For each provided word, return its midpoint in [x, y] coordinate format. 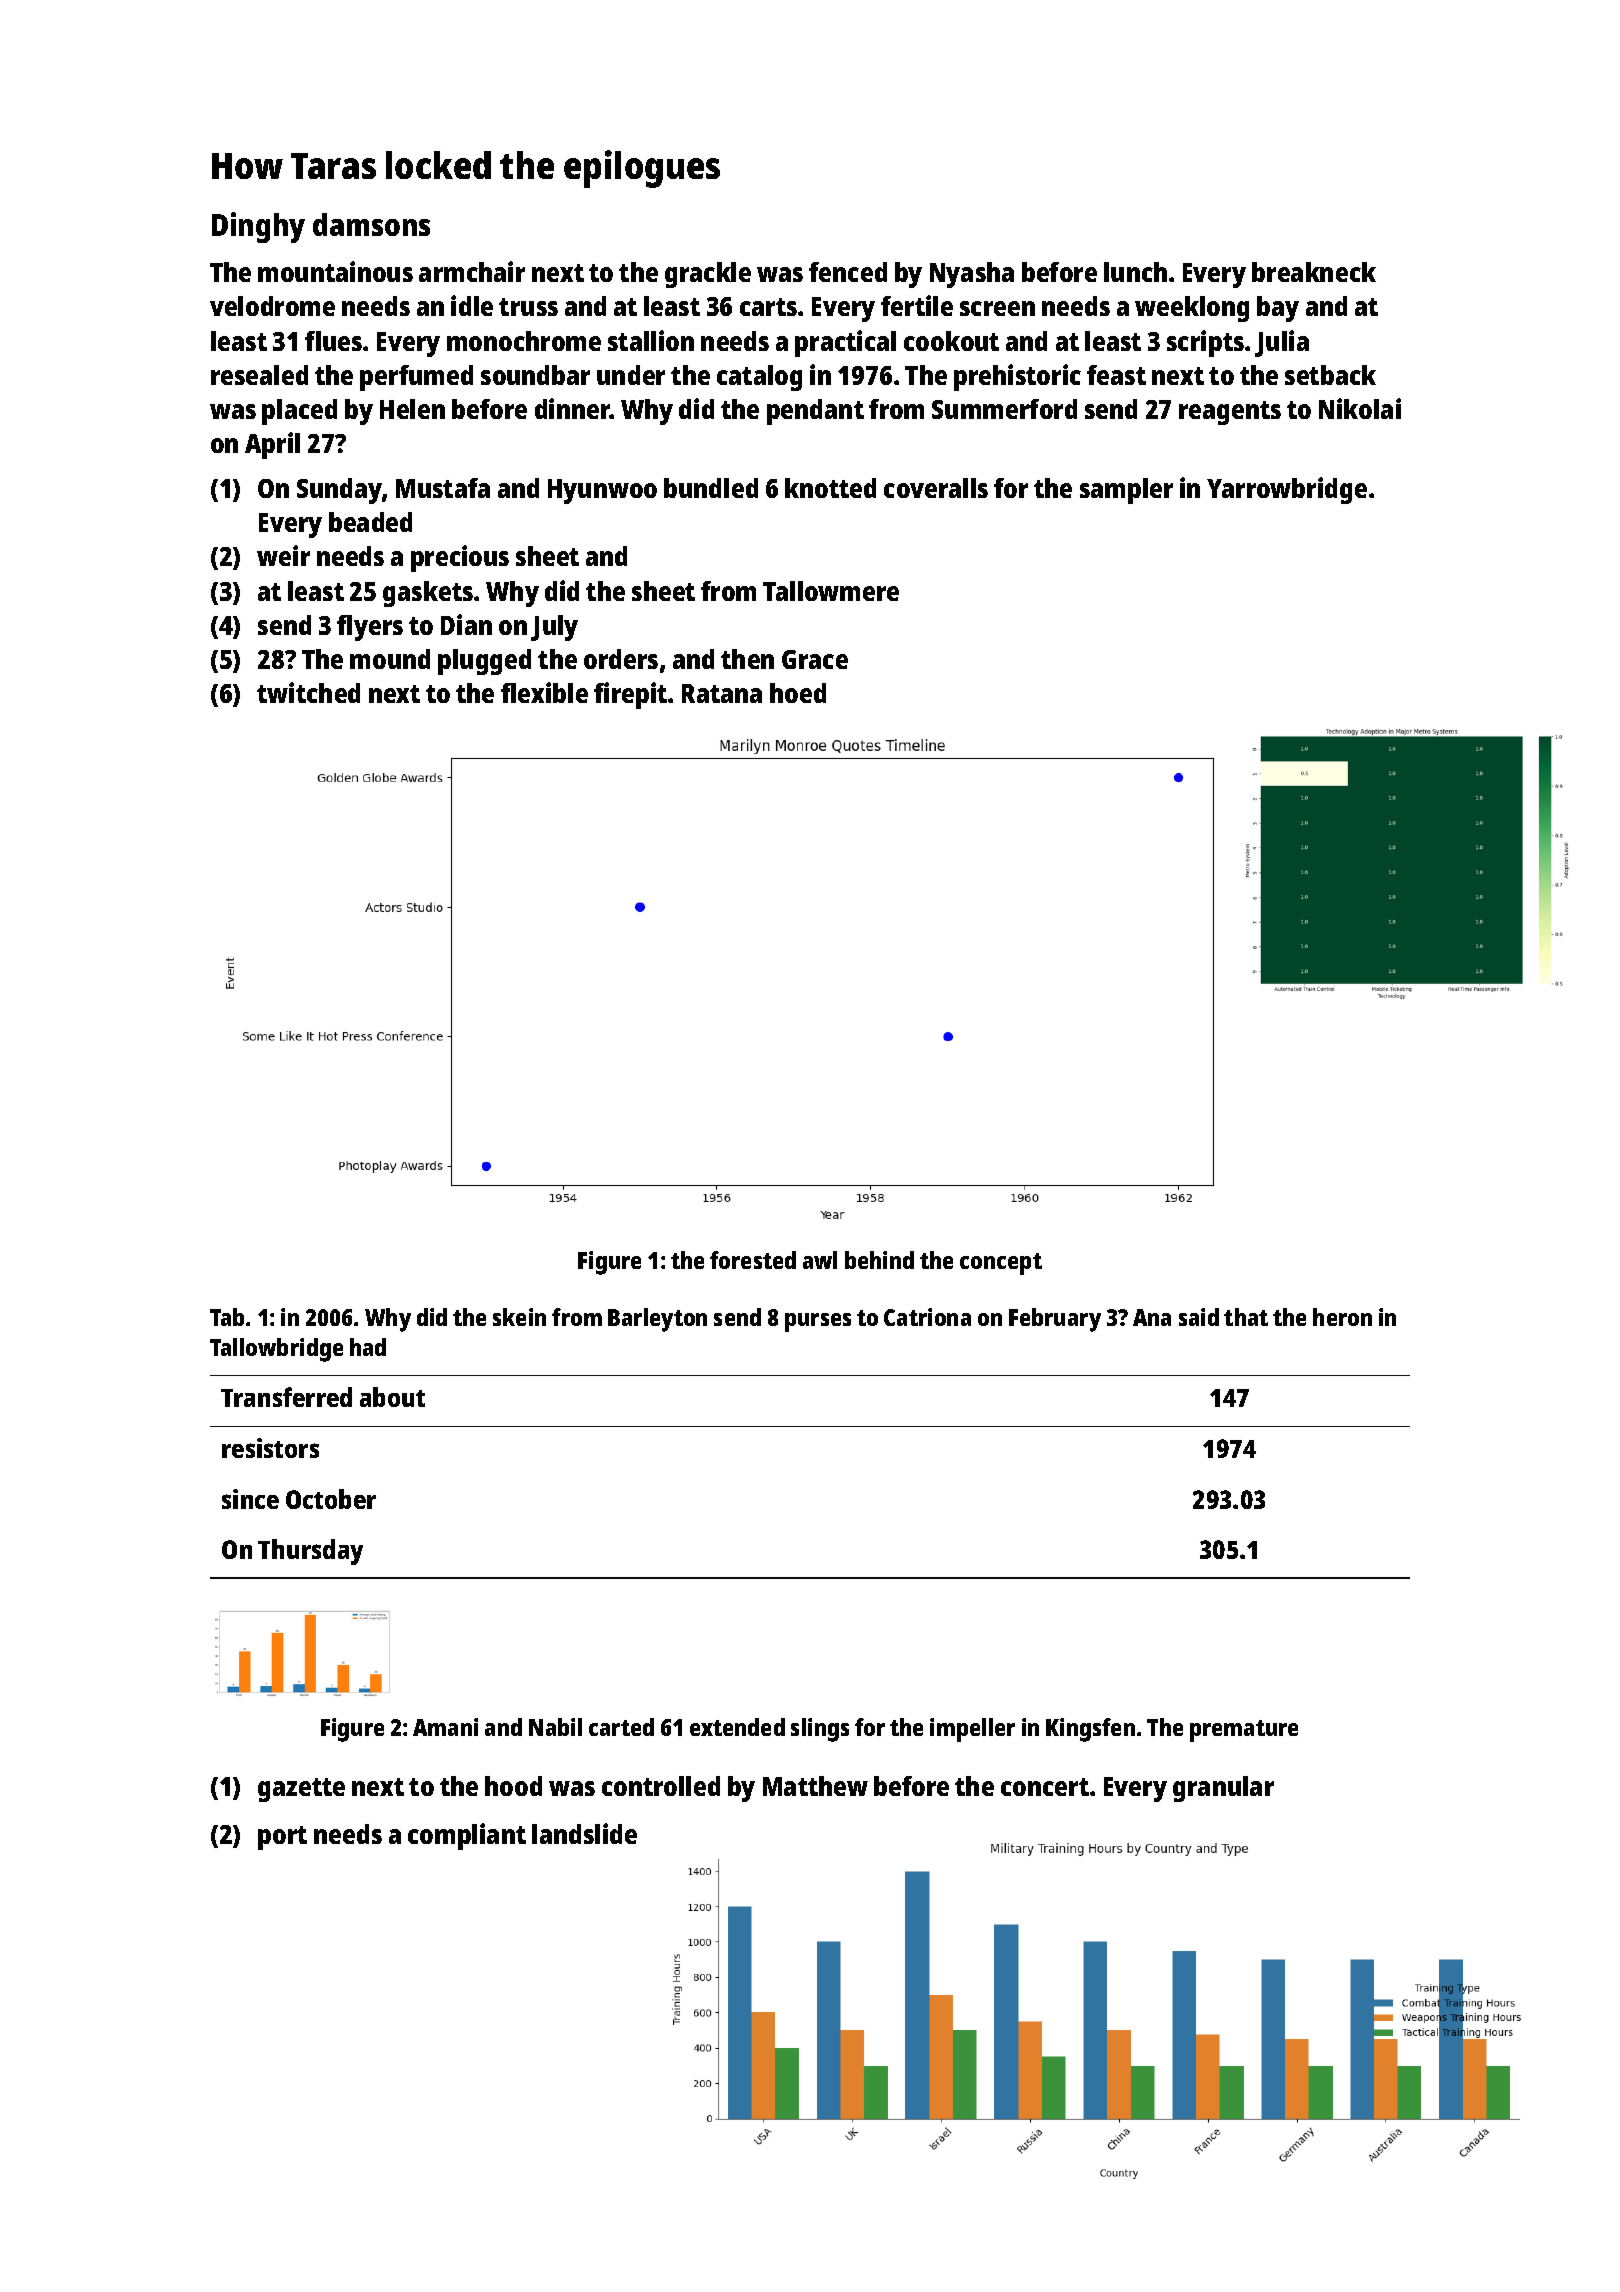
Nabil [555, 1727]
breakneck [1314, 272]
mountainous [335, 271]
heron [1342, 1317]
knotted [830, 488]
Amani [445, 1727]
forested [753, 1260]
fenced [848, 272]
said [1199, 1317]
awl [820, 1260]
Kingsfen [1090, 1730]
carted [621, 1727]
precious [460, 558]
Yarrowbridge [1287, 490]
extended [737, 1727]
